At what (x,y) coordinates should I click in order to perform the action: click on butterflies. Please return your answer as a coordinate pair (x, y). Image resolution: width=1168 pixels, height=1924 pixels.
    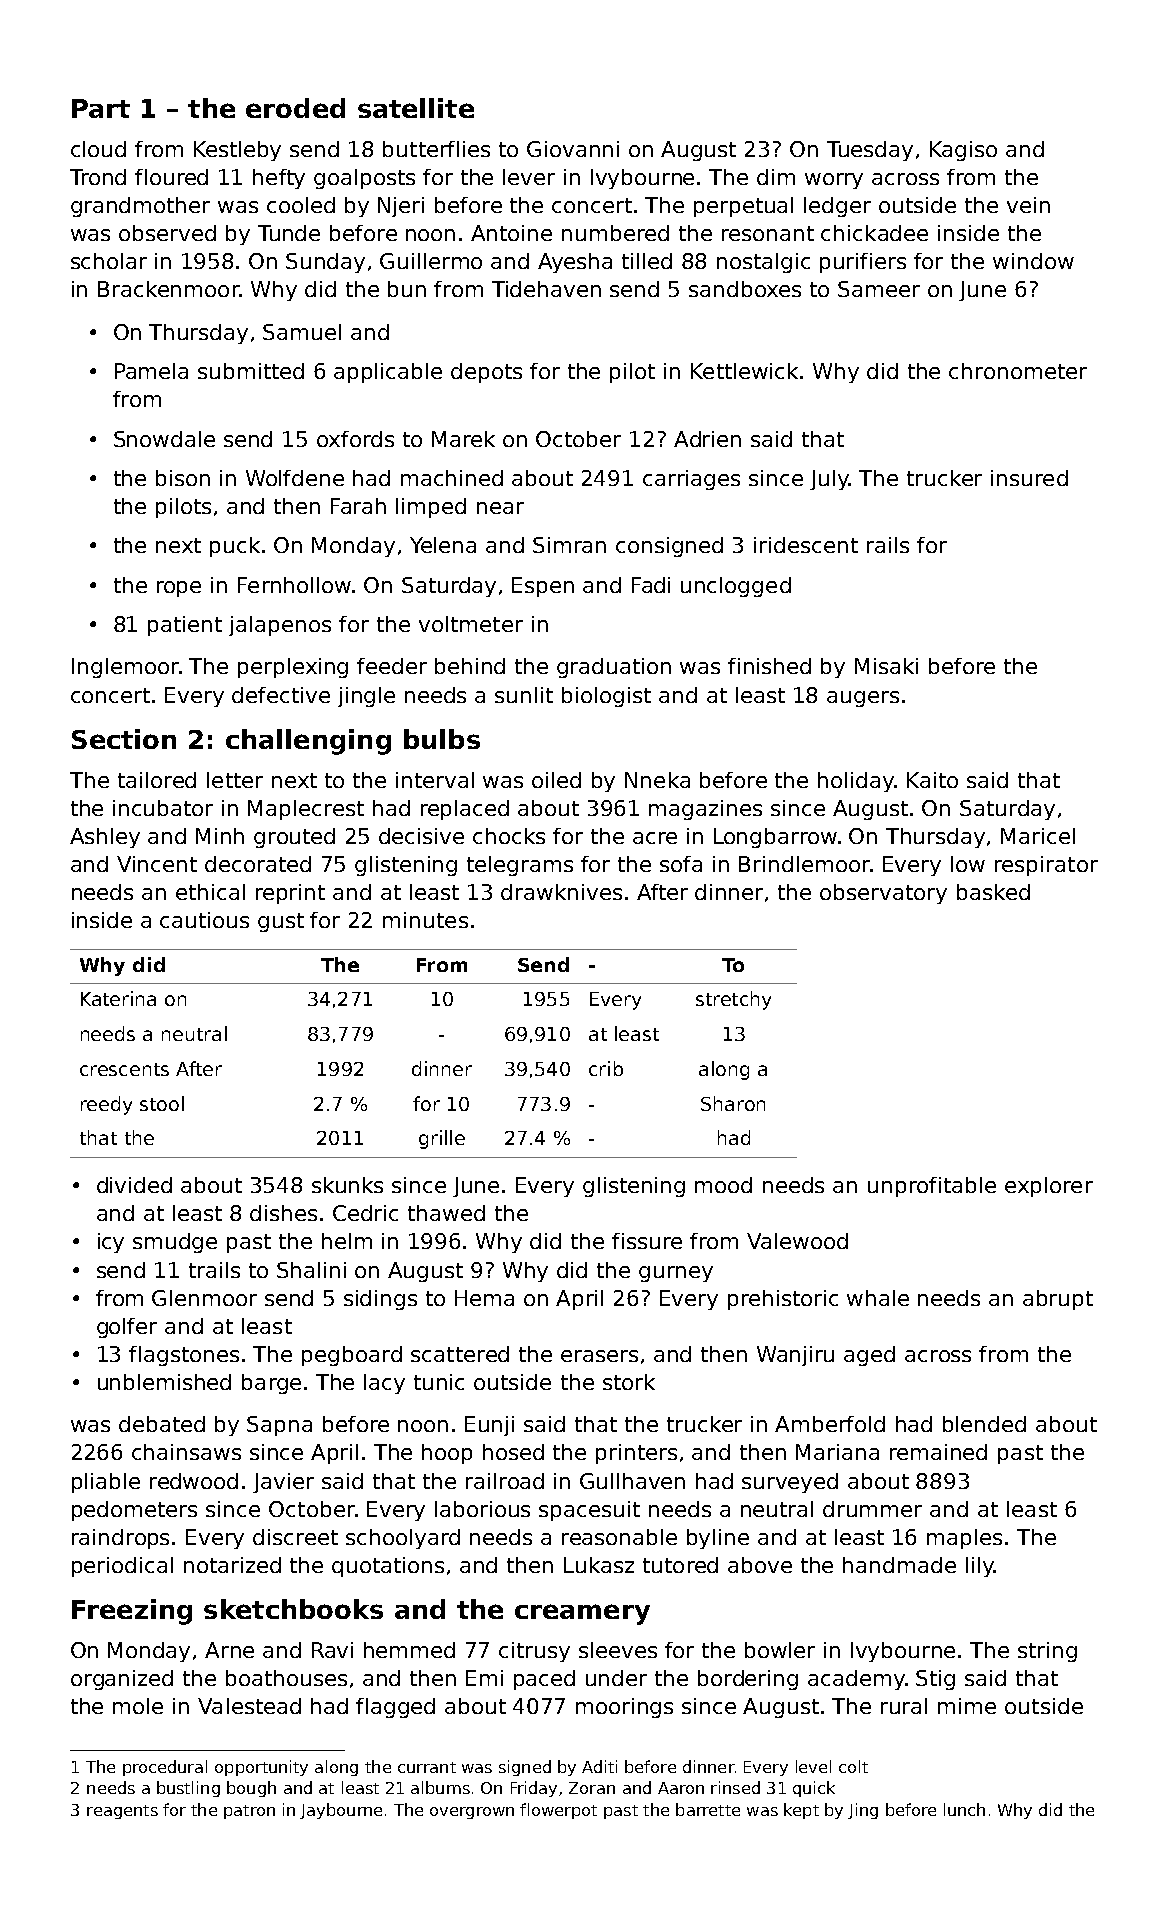
    Looking at the image, I should click on (436, 149).
